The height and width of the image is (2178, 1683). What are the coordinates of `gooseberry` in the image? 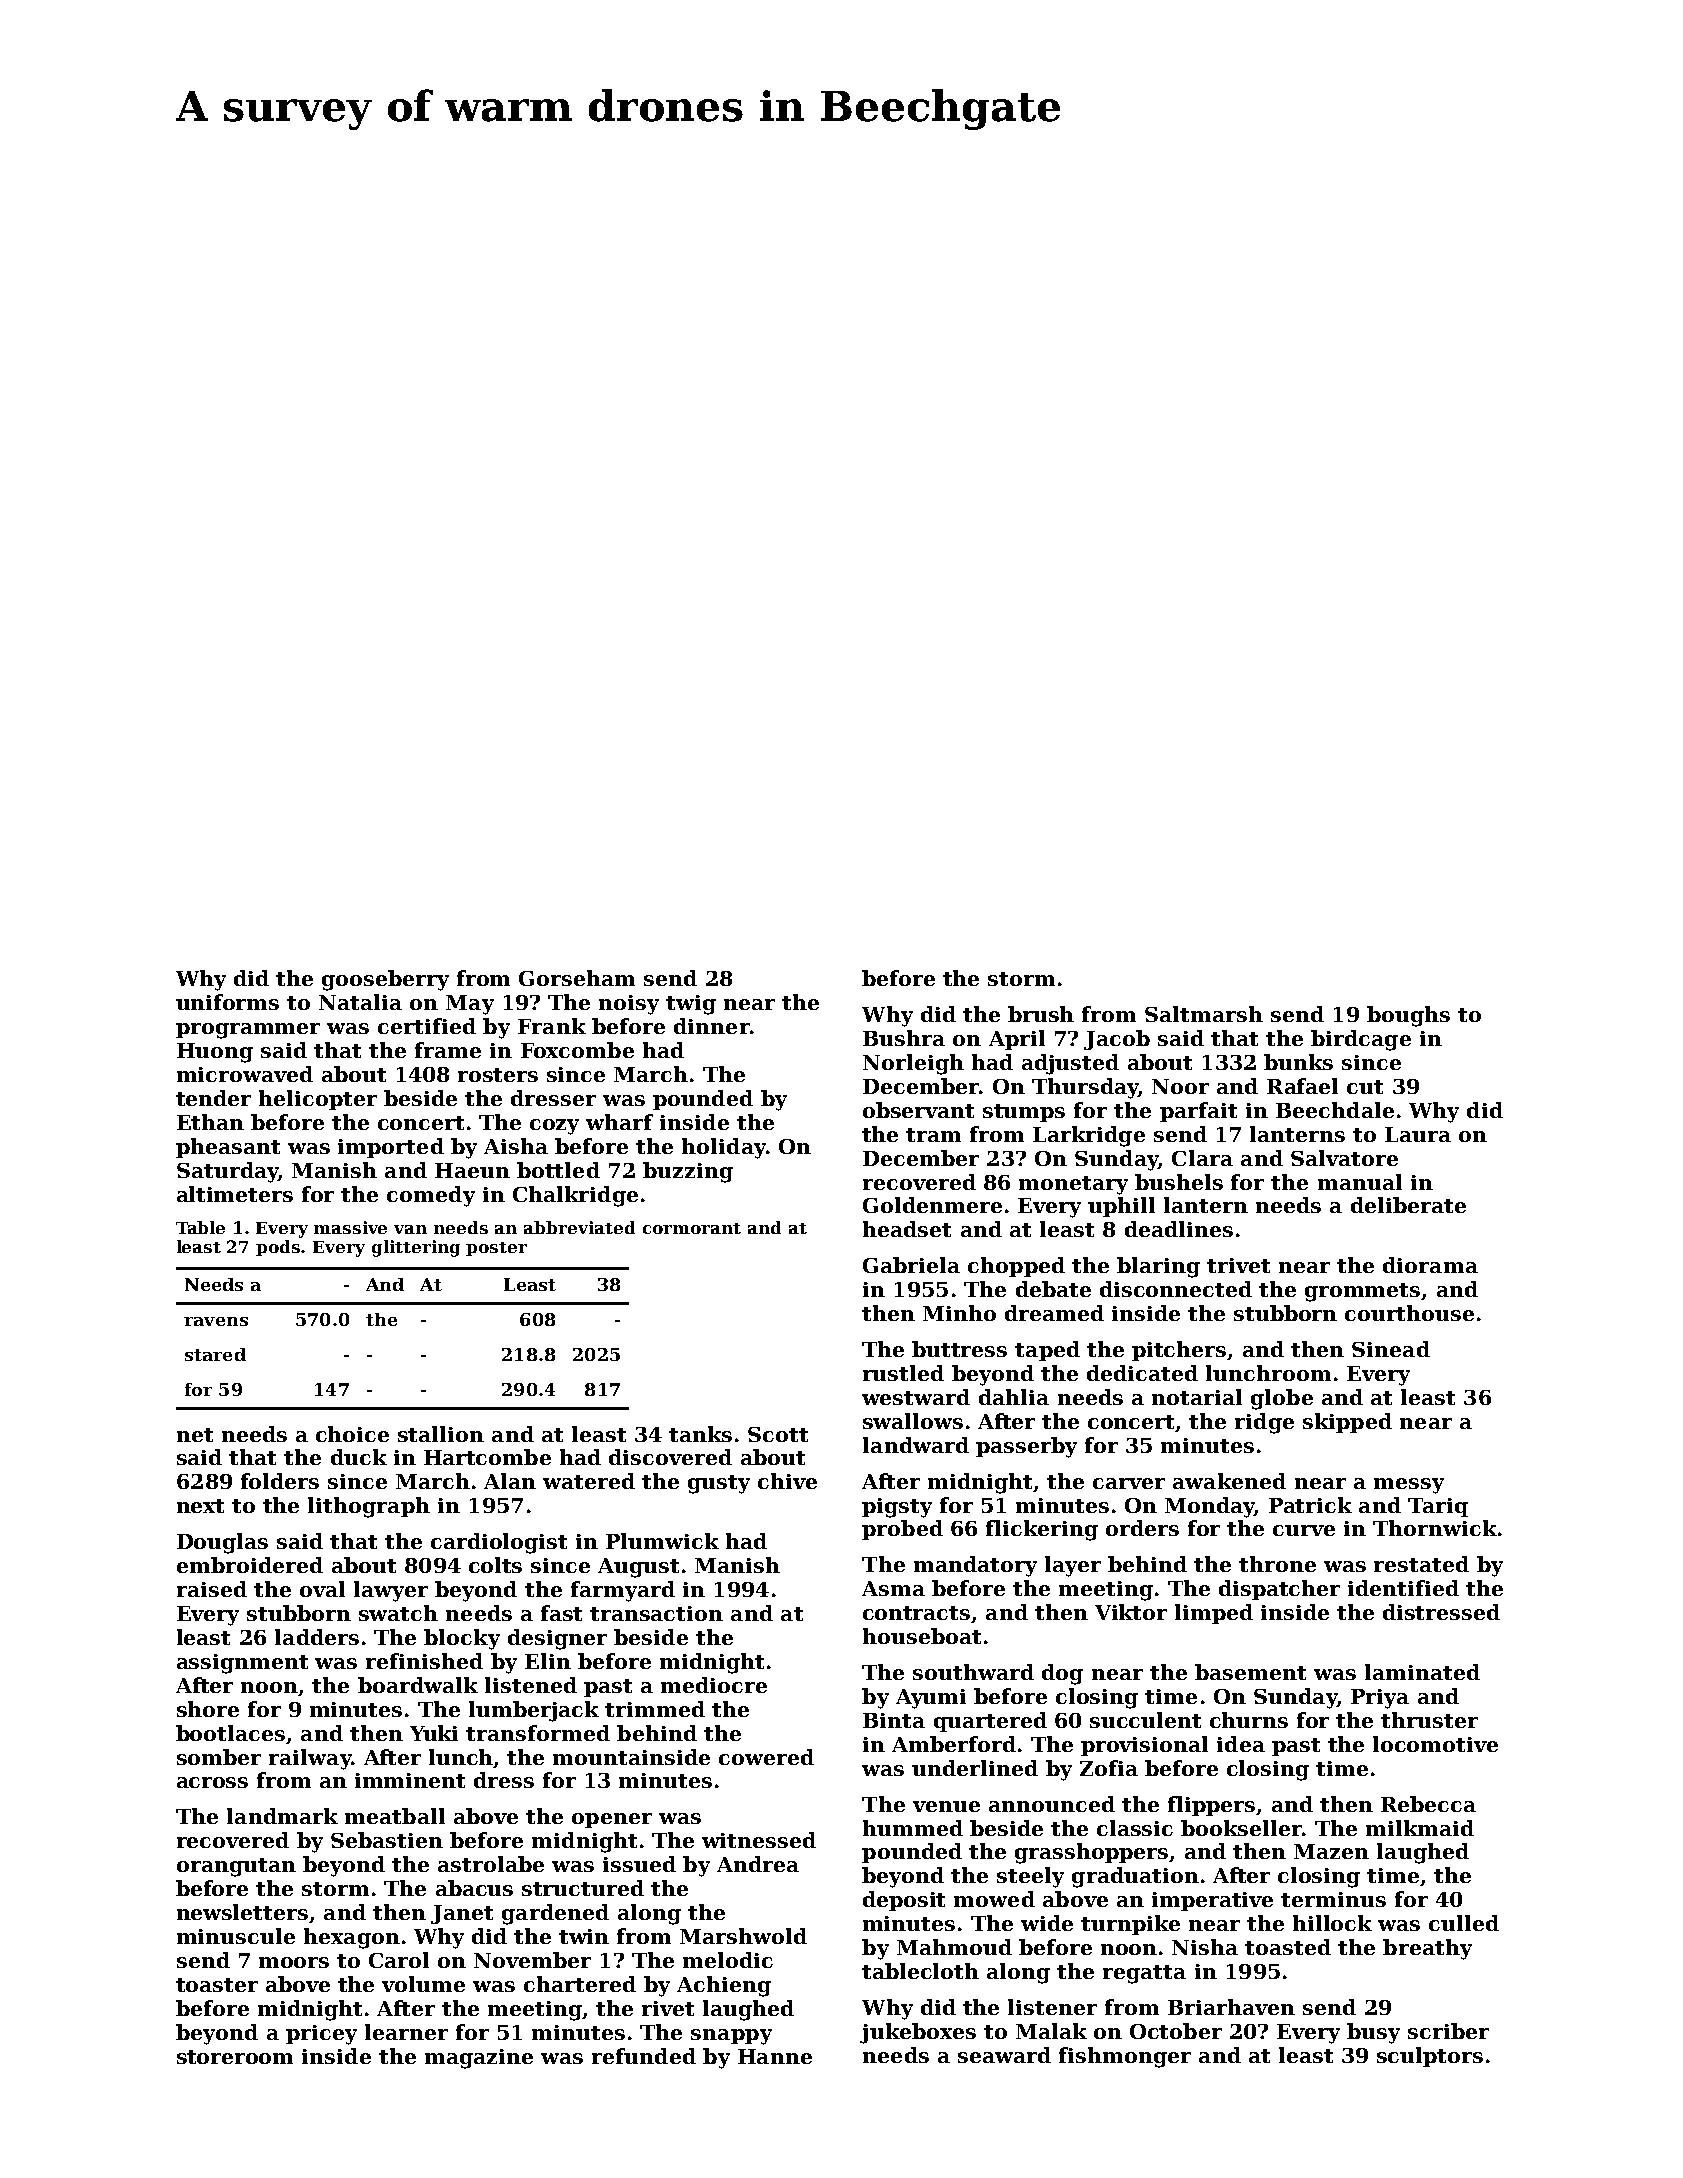 It's located at (385, 980).
